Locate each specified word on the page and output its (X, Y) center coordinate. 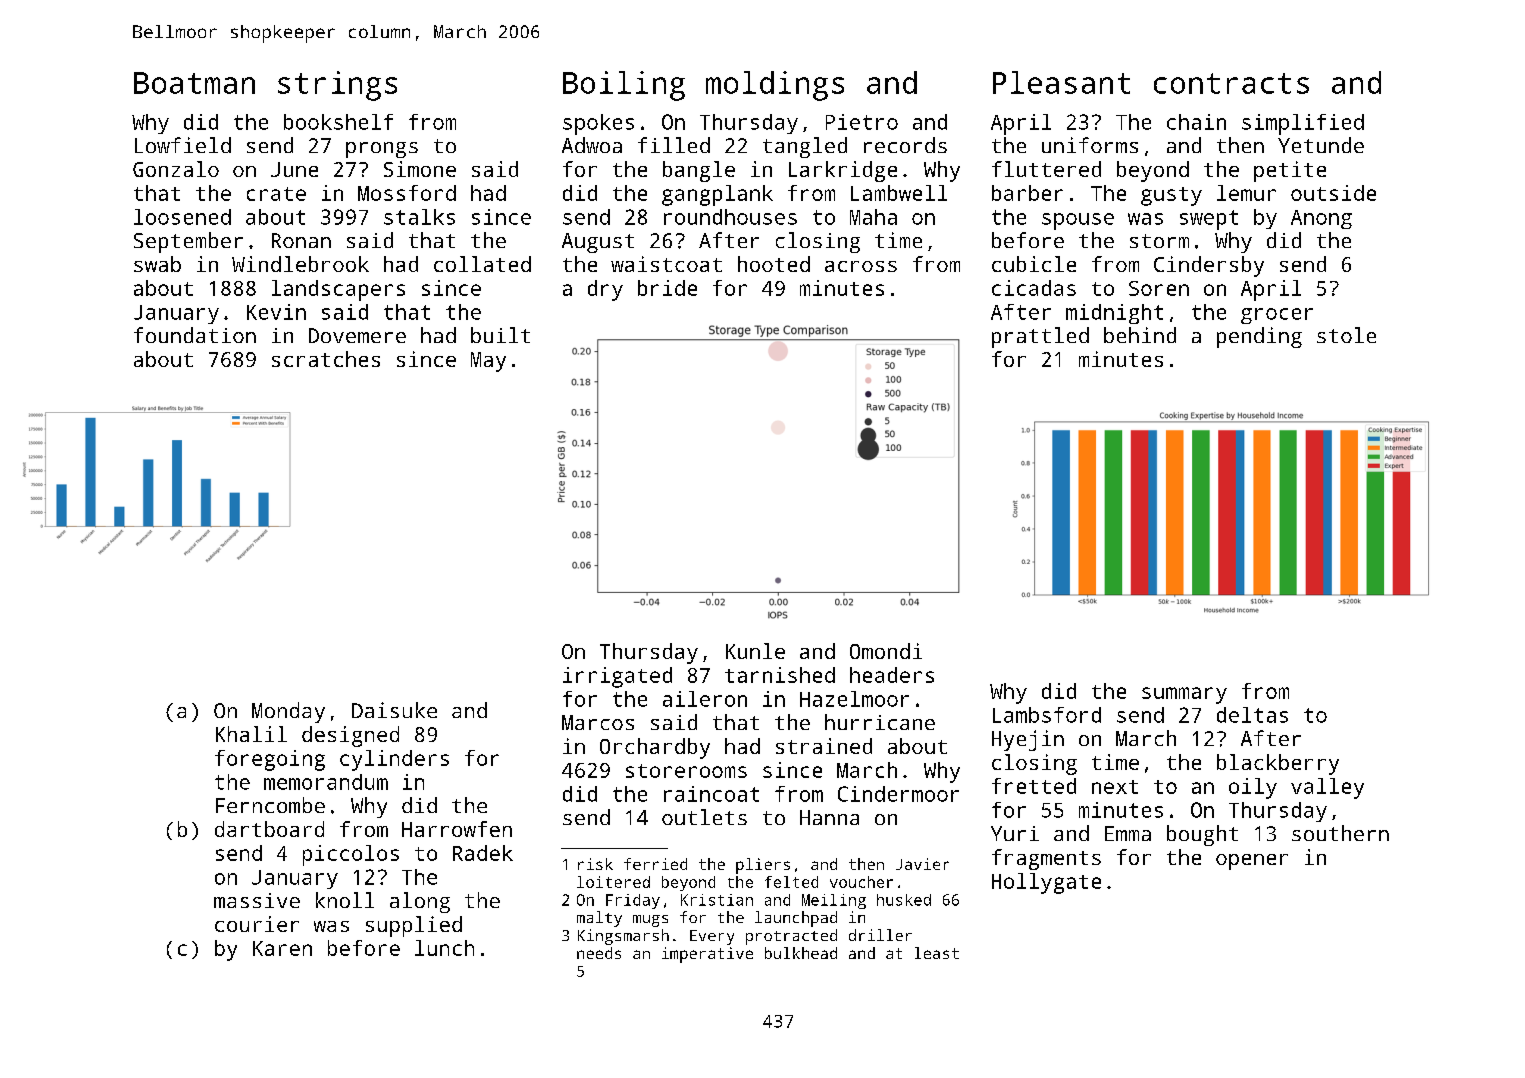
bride (667, 288)
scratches (326, 359)
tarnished (780, 675)
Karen (282, 948)
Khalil (251, 734)
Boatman (194, 83)
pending (1259, 337)
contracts (1231, 83)
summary (1184, 695)
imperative (707, 955)
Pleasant (1061, 82)
